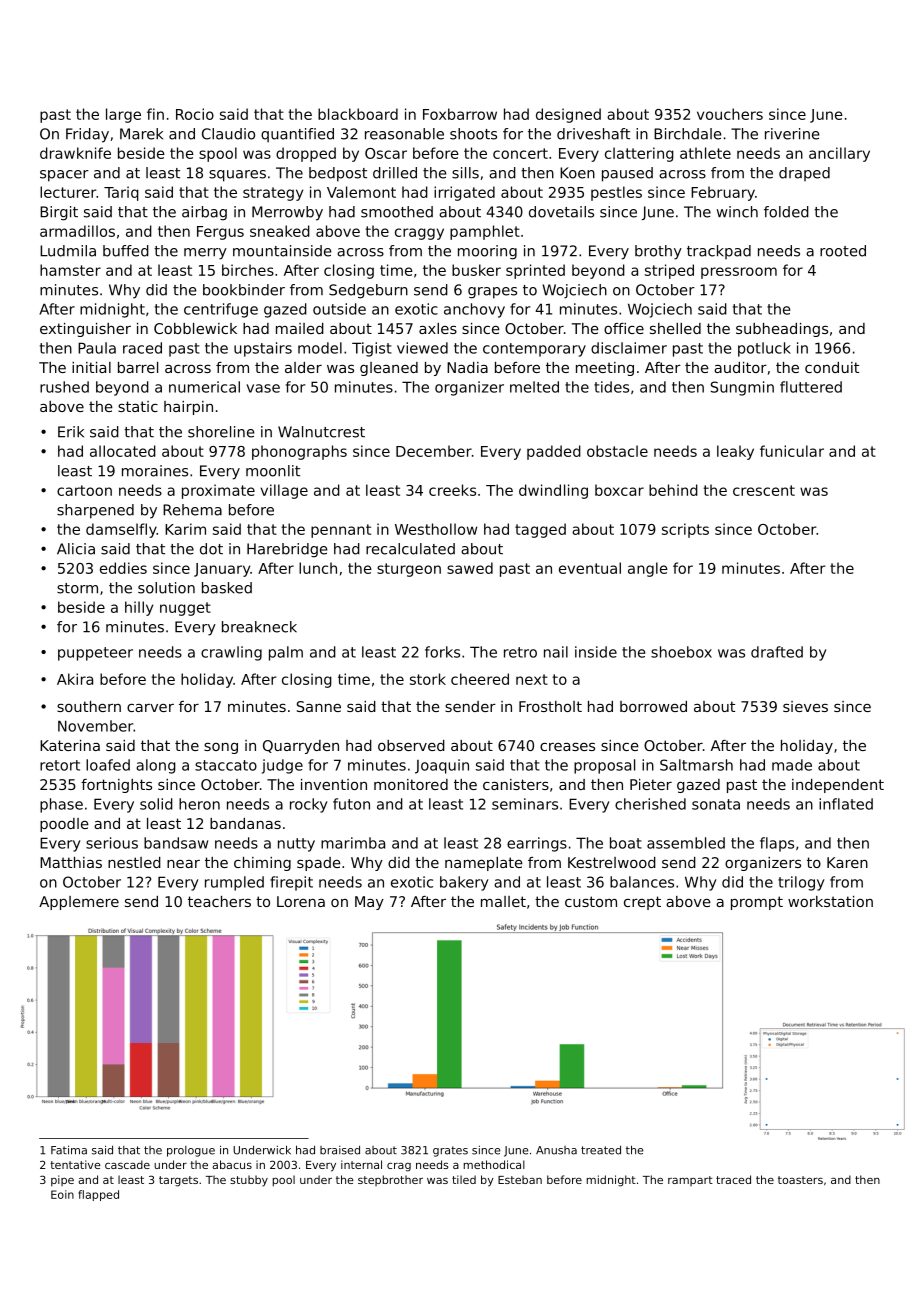 The image size is (924, 1308). I want to click on inflated, so click(846, 804).
